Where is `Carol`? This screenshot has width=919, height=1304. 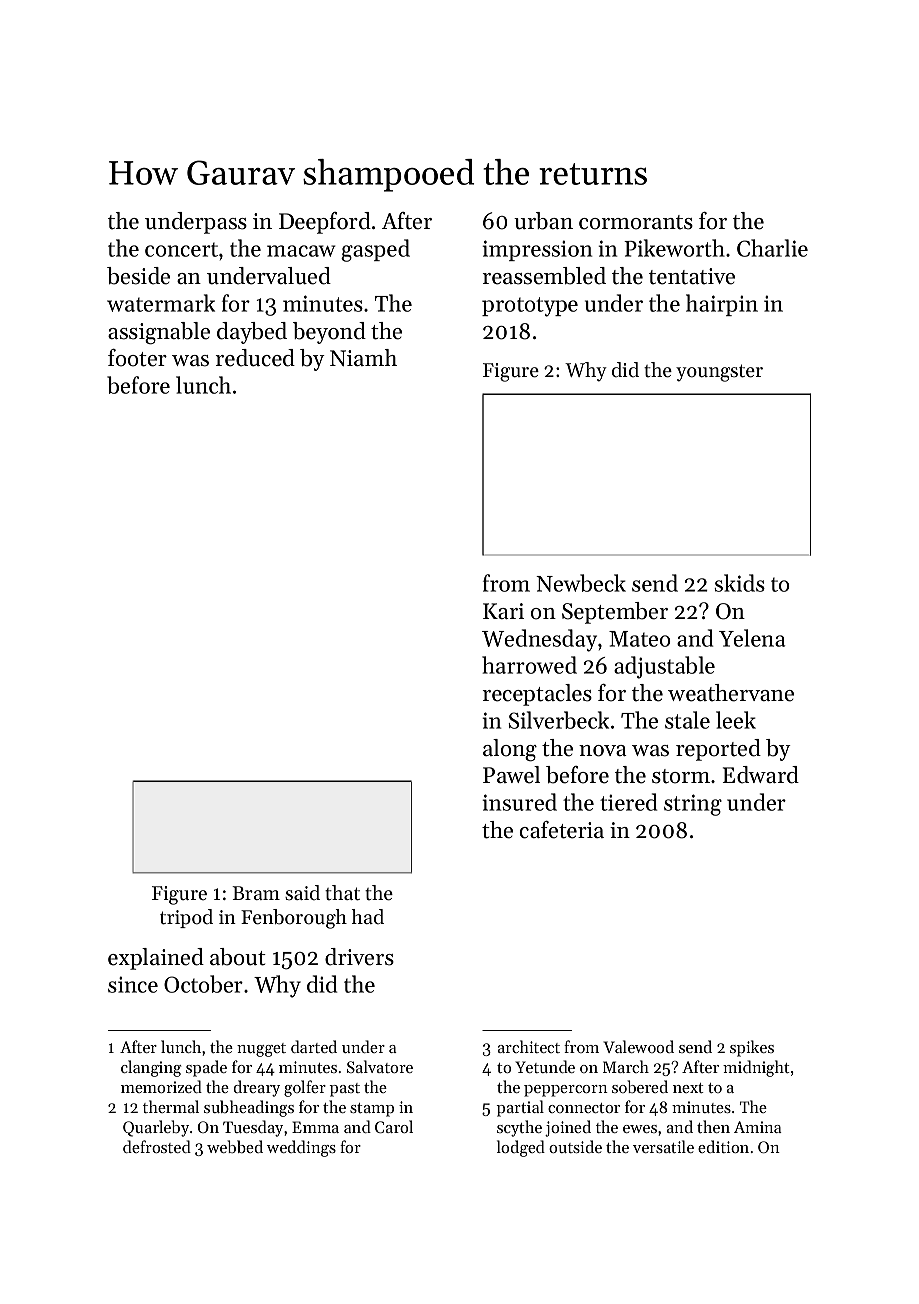 Carol is located at coordinates (394, 1126).
